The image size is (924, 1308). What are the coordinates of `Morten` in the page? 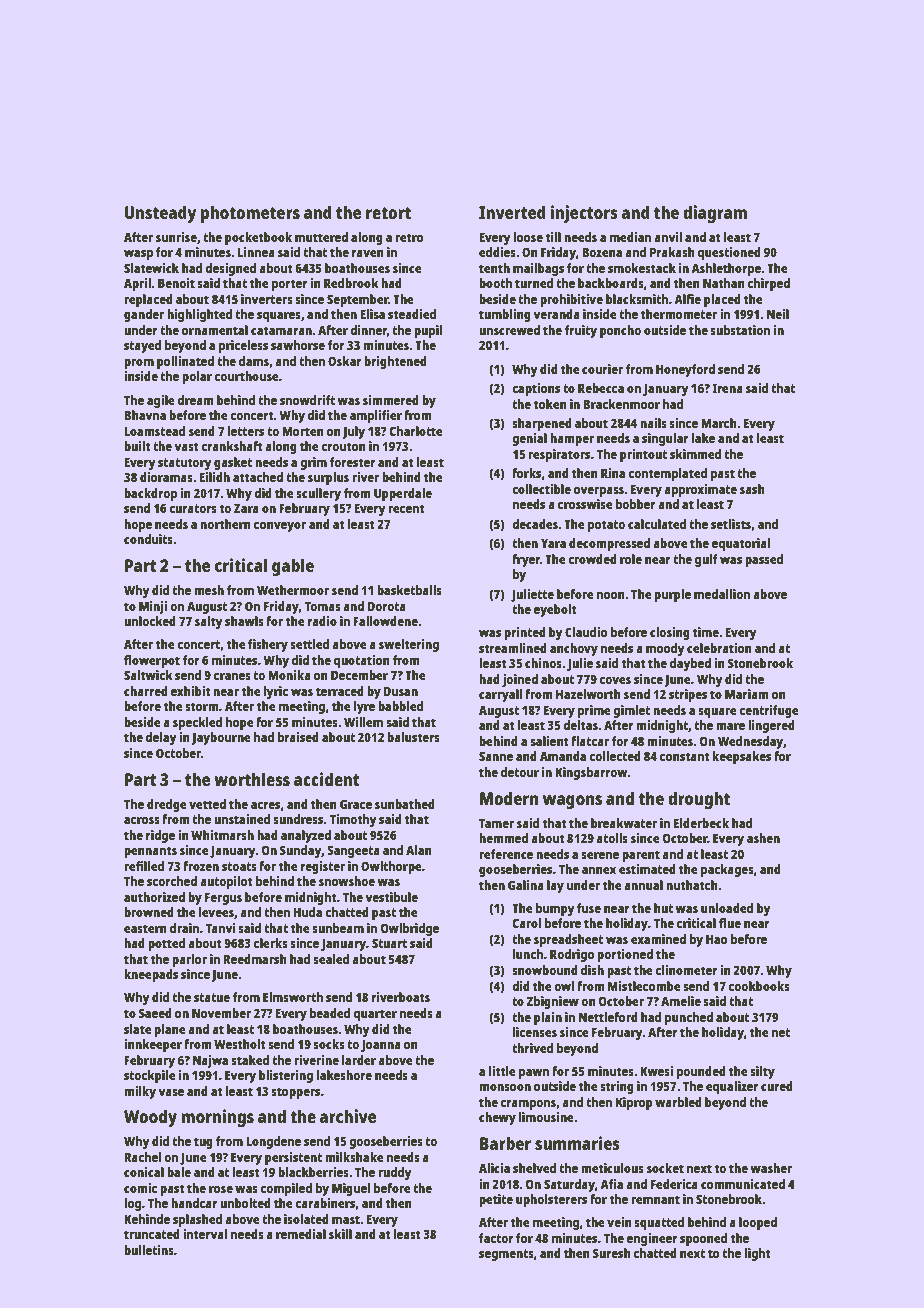 It's located at (303, 431).
